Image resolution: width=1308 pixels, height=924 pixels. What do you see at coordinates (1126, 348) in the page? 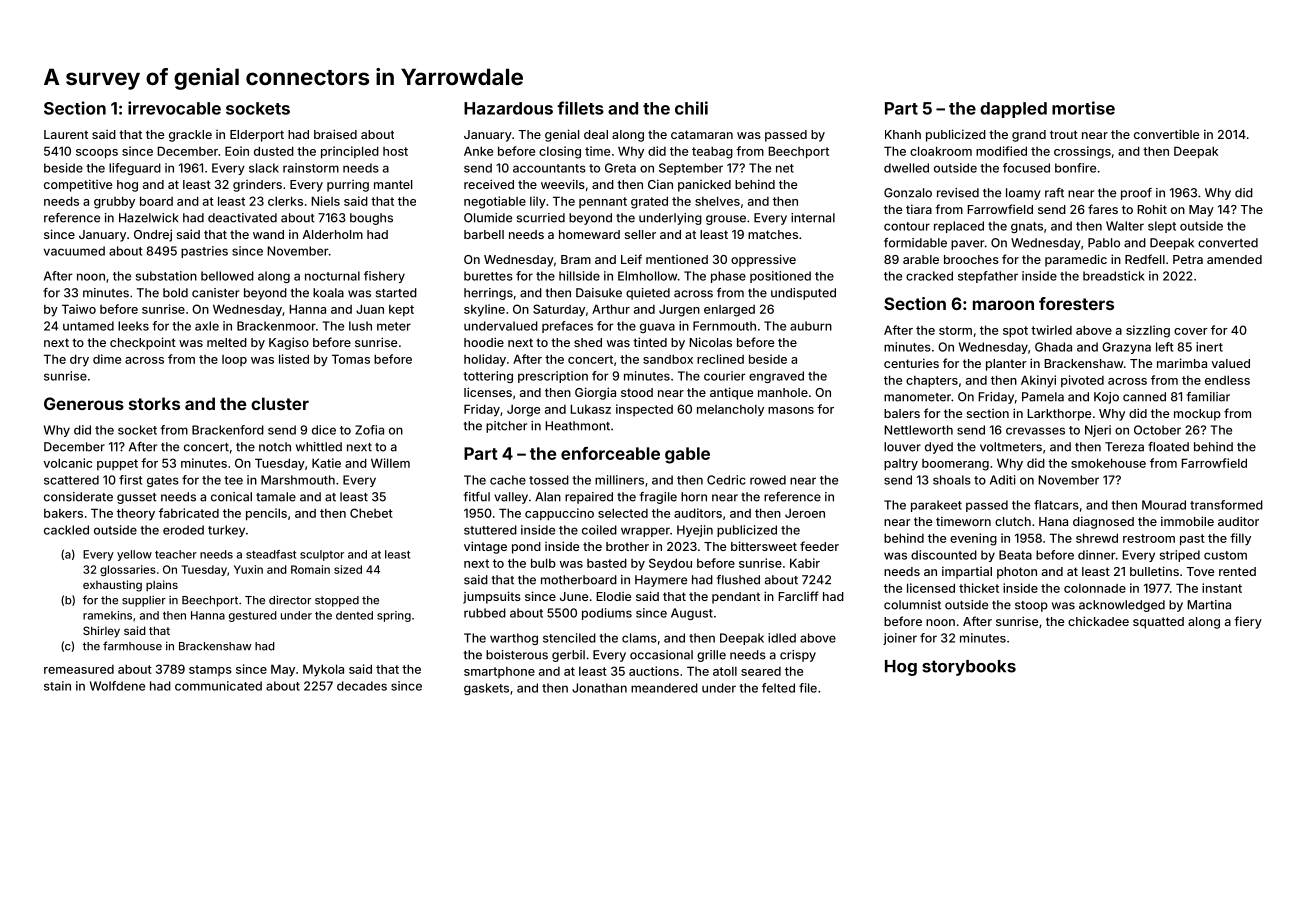
I see `Grazyna` at bounding box center [1126, 348].
